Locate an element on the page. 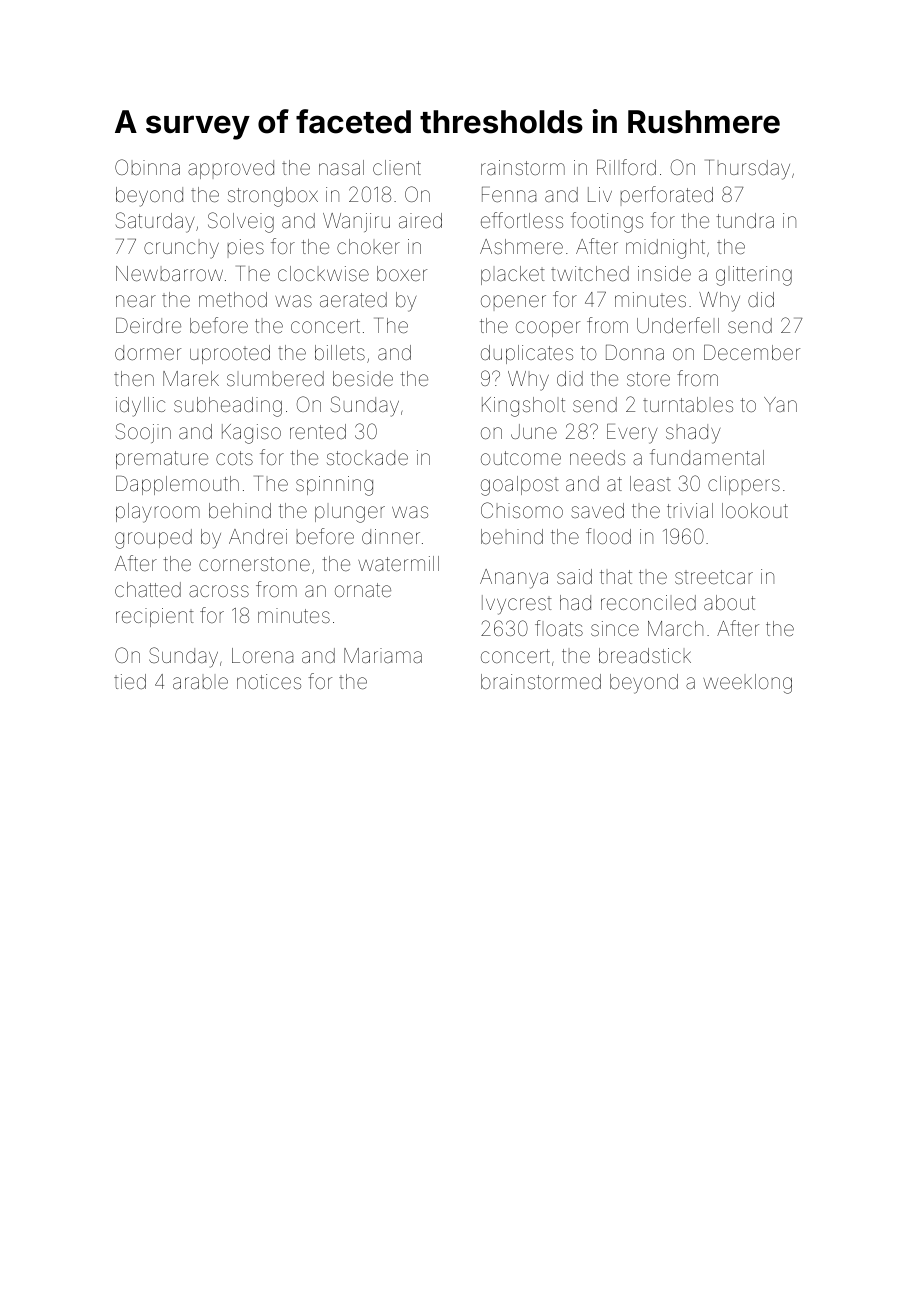 The image size is (924, 1311). midnight is located at coordinates (665, 249).
